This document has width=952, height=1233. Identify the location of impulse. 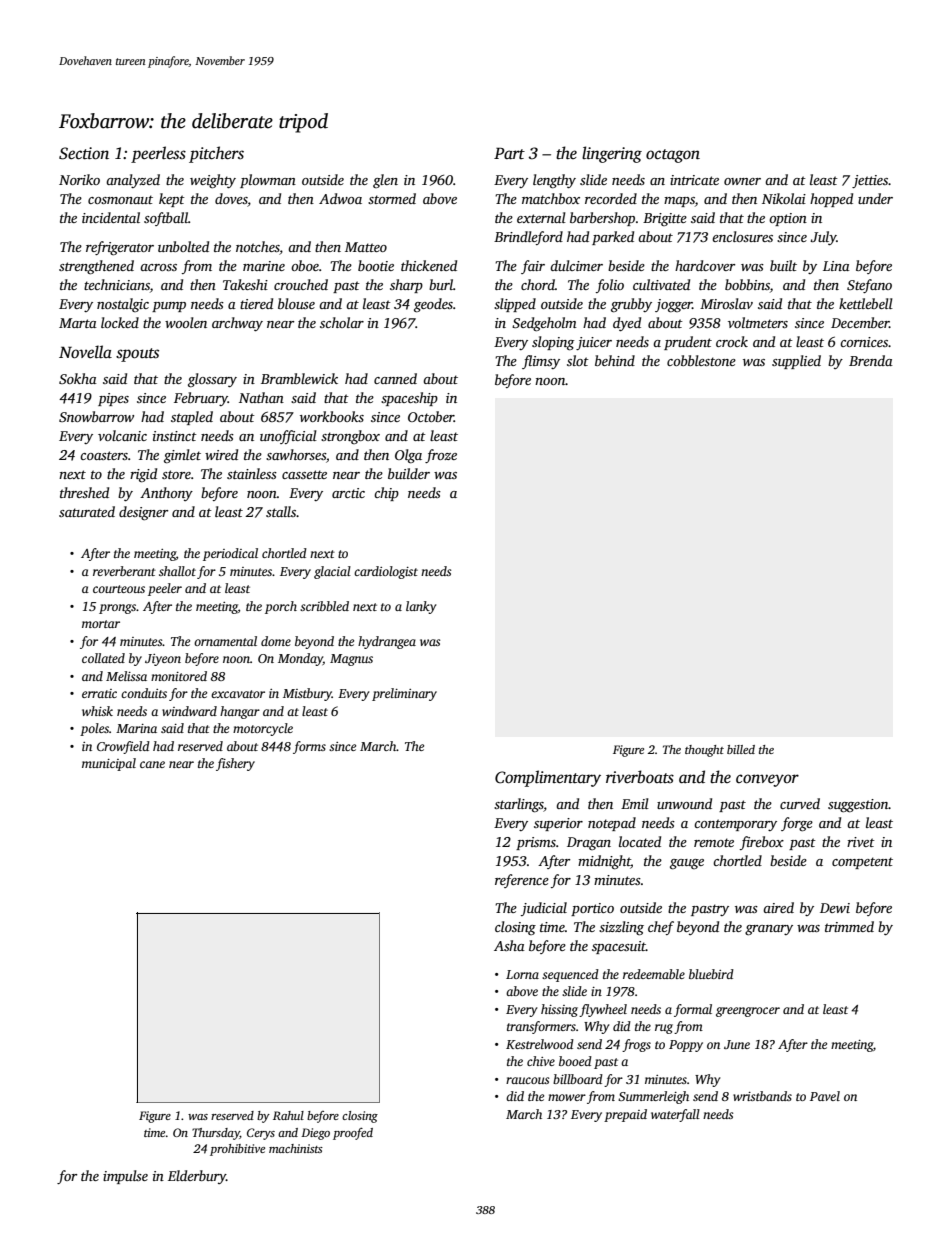
(125, 1177).
